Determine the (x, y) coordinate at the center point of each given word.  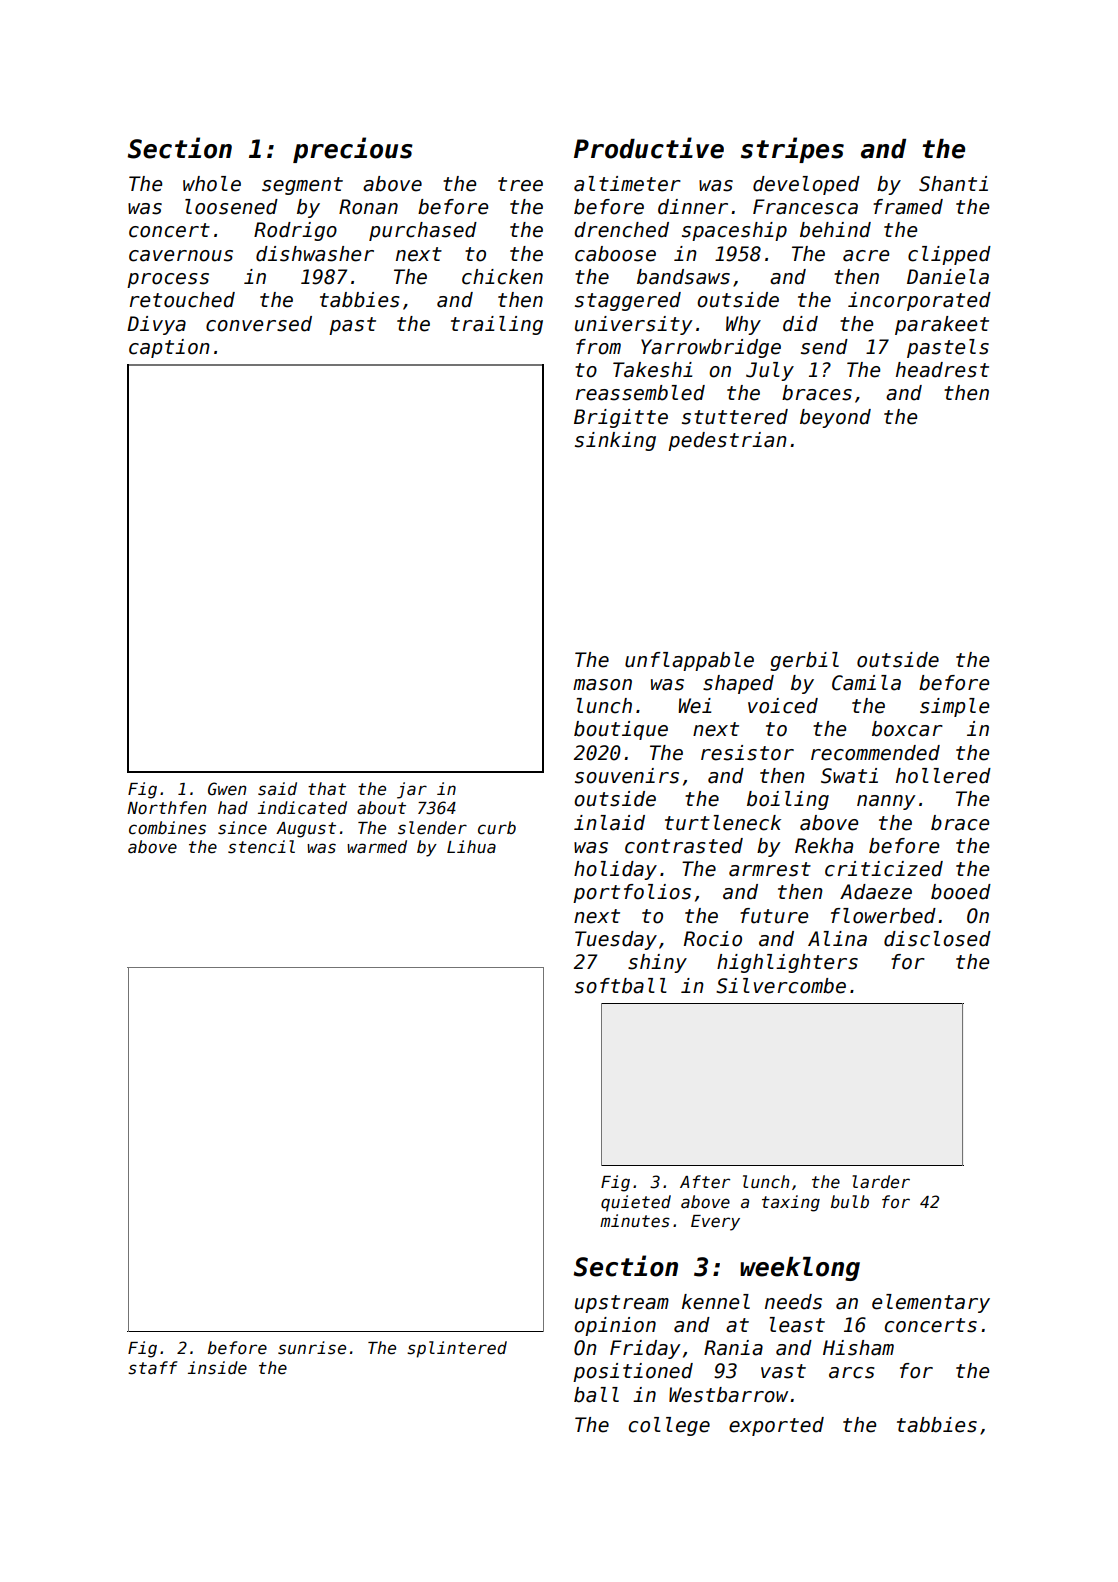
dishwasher (315, 254)
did (800, 324)
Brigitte (621, 418)
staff (153, 1368)
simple (954, 707)
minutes (635, 1221)
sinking (615, 441)
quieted (636, 1203)
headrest (942, 370)
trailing (497, 325)
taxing (791, 1203)
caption (169, 348)
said (277, 789)
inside (217, 1368)
